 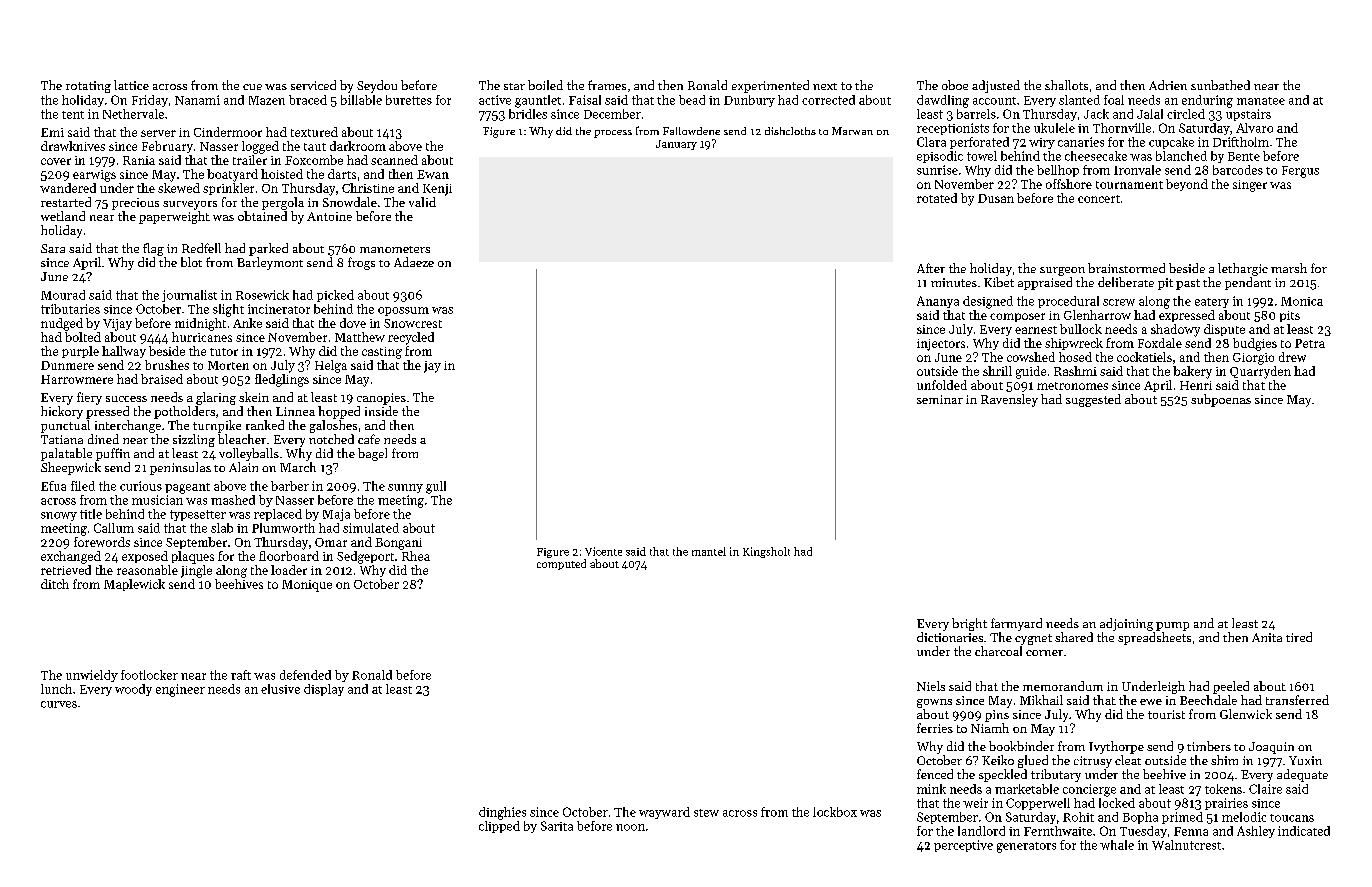 I want to click on Monica, so click(x=1302, y=301).
